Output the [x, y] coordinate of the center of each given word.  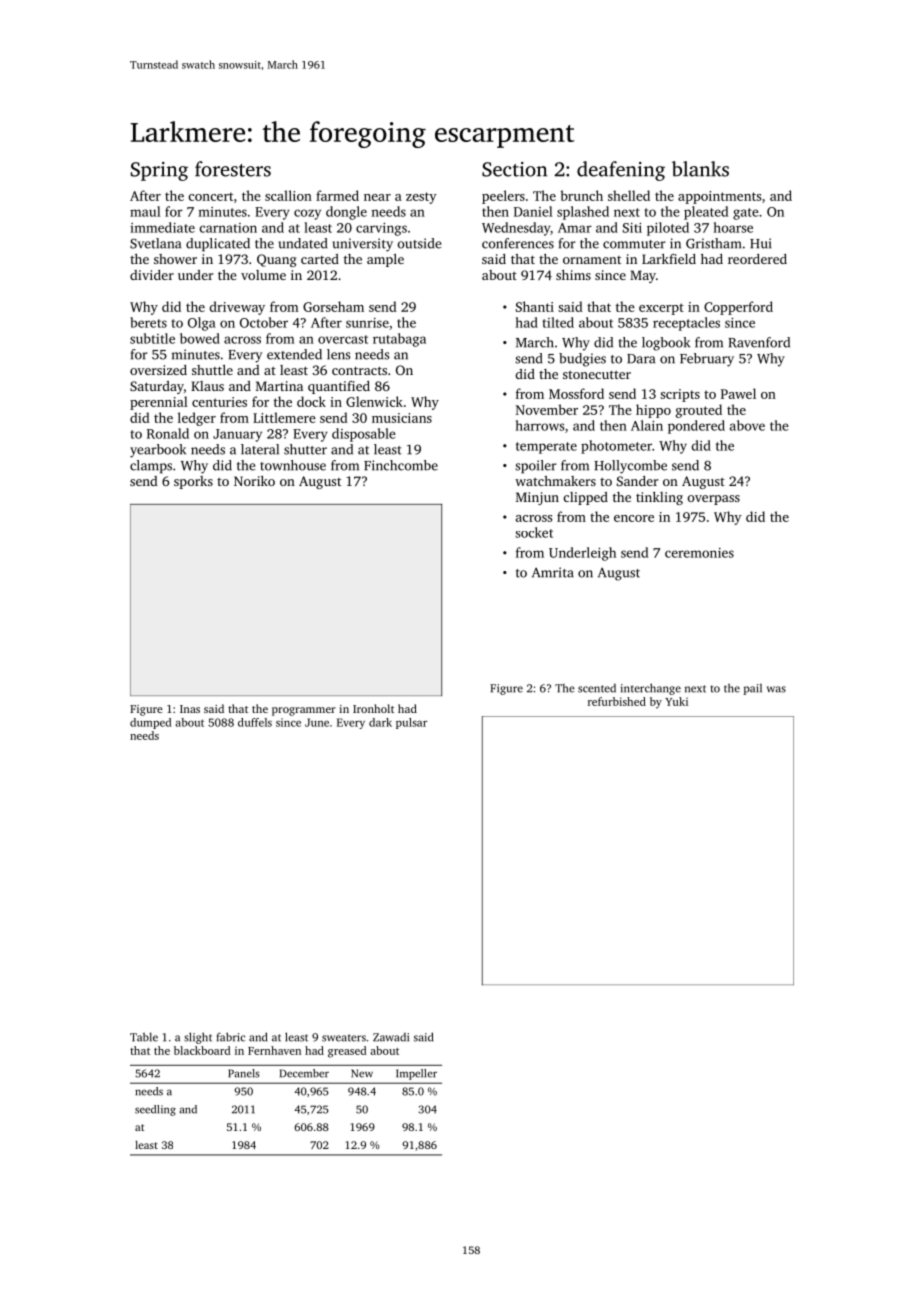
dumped [150, 723]
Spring [159, 171]
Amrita [553, 572]
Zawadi [391, 1037]
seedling [155, 1110]
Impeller [416, 1074]
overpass [713, 500]
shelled [629, 195]
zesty [421, 198]
